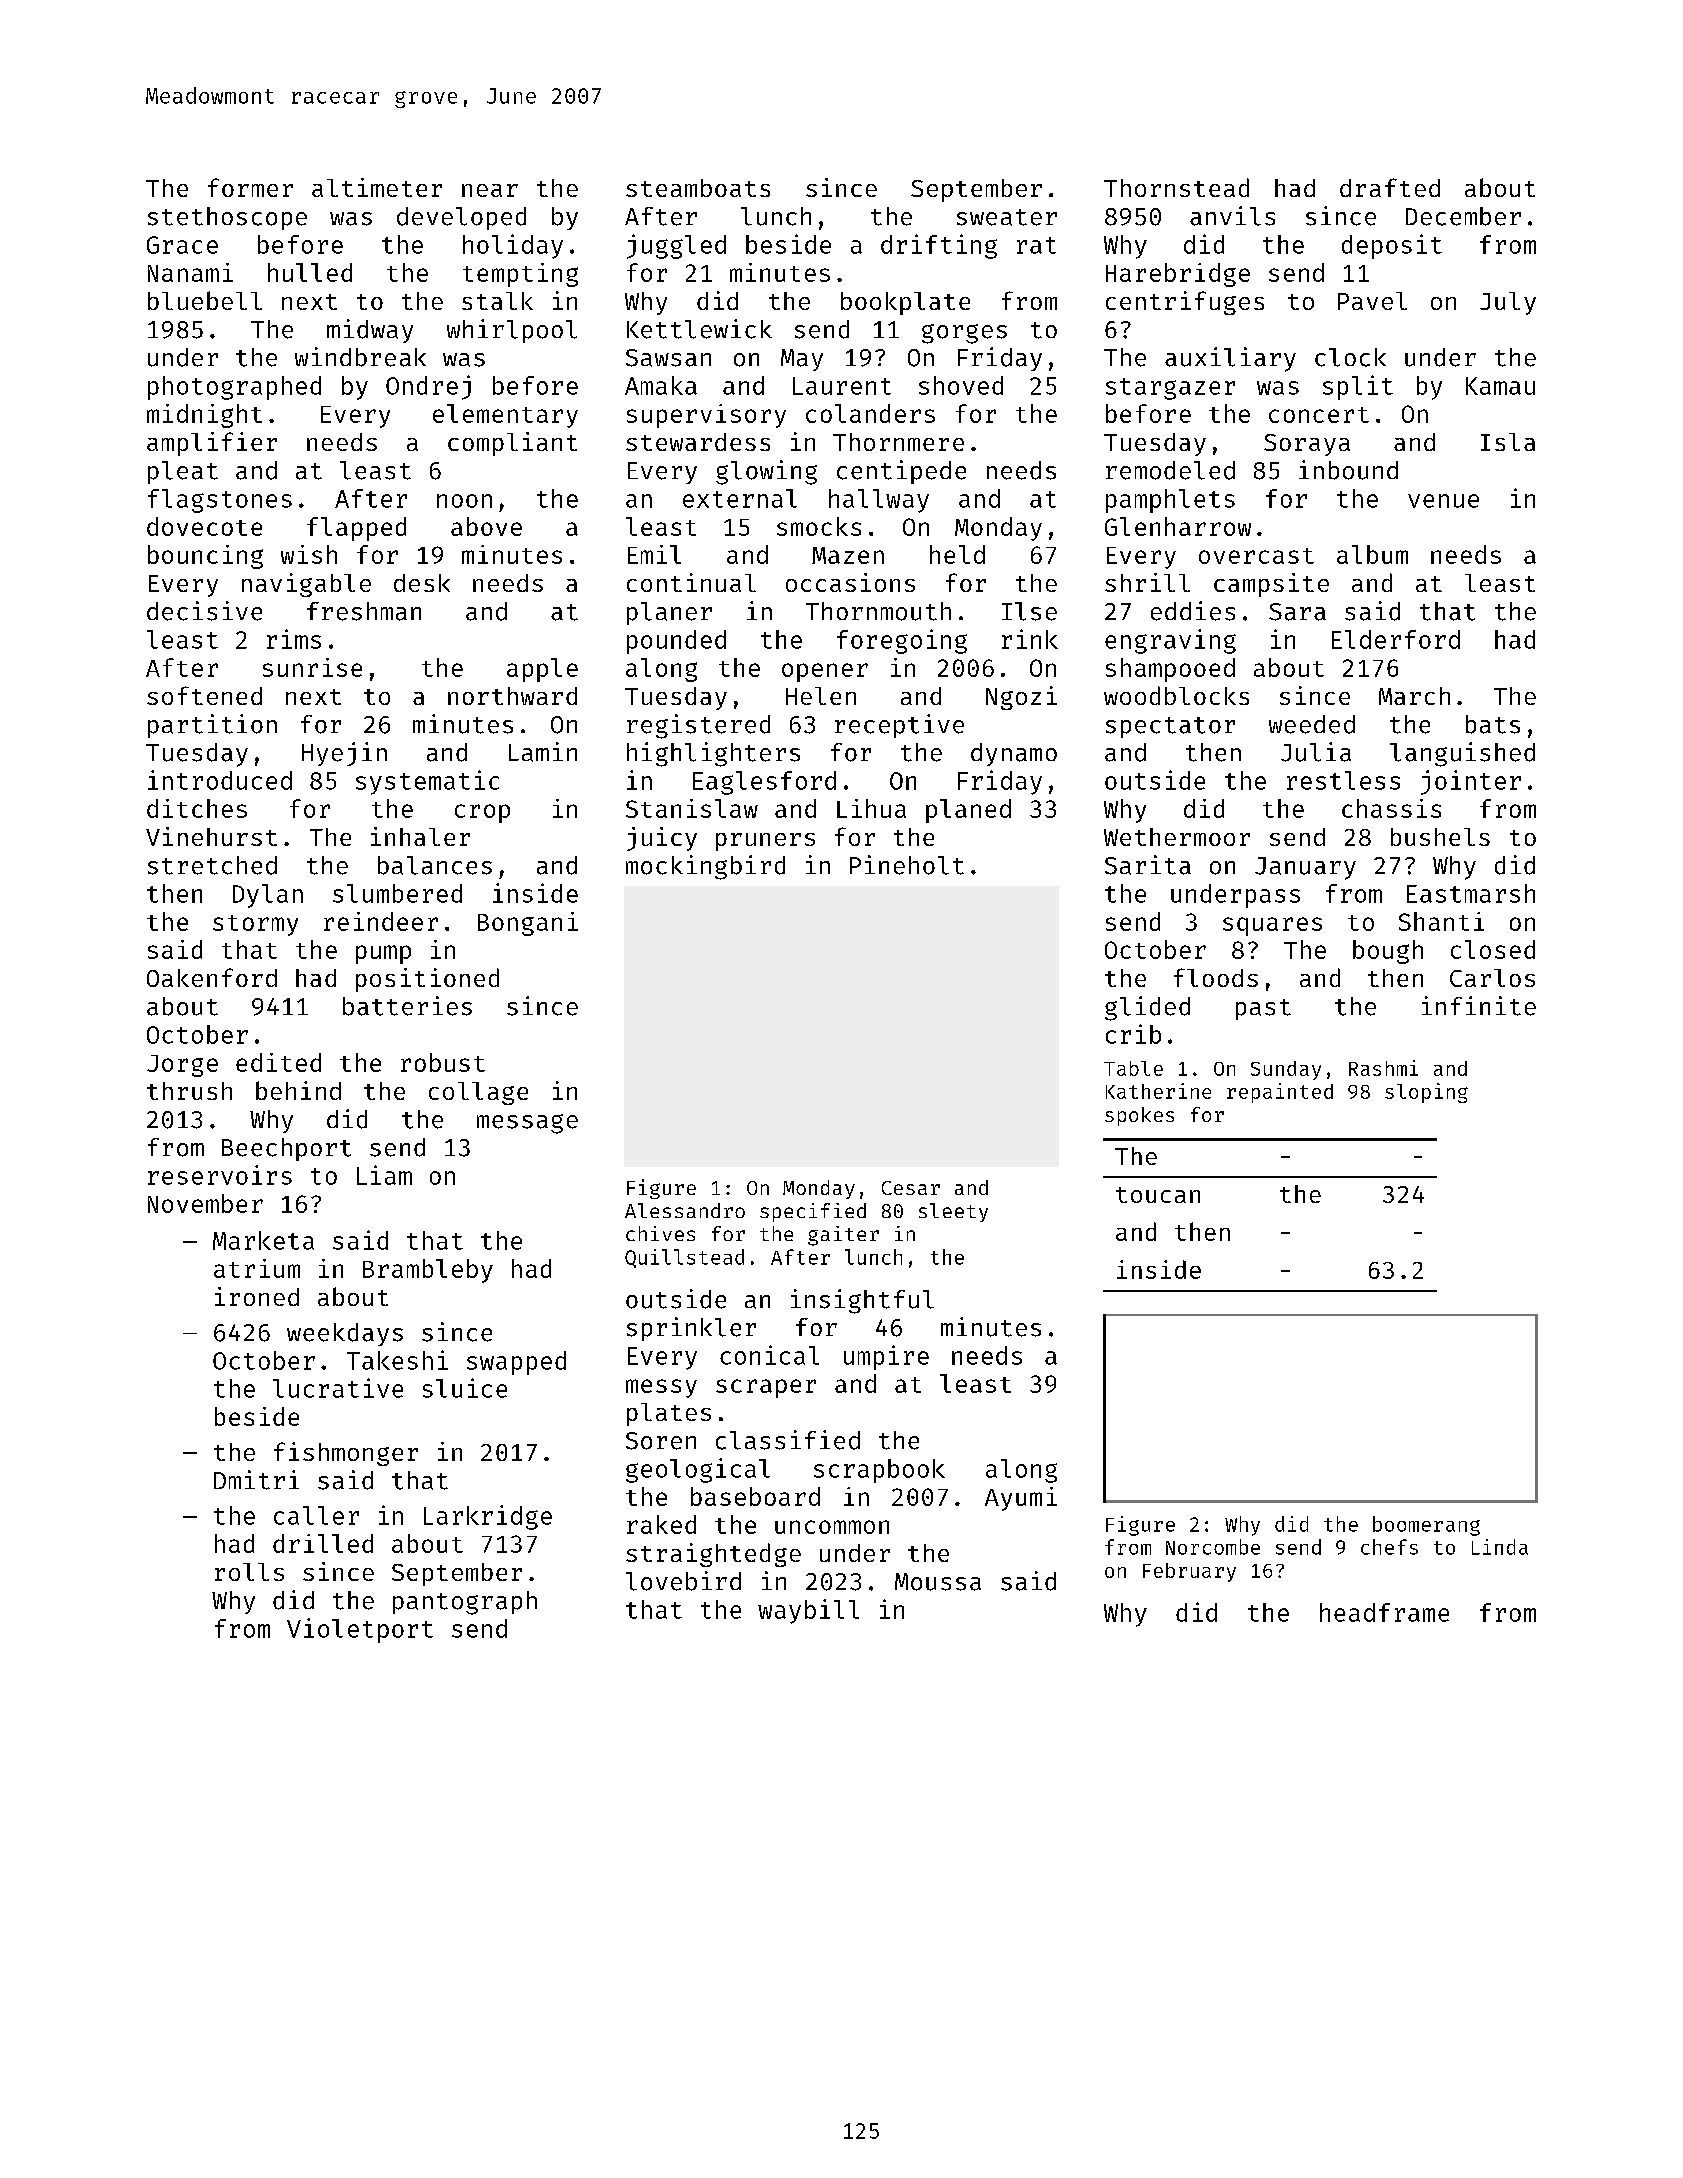 This document has width=1683, height=2178. I want to click on Pavel, so click(1372, 301).
